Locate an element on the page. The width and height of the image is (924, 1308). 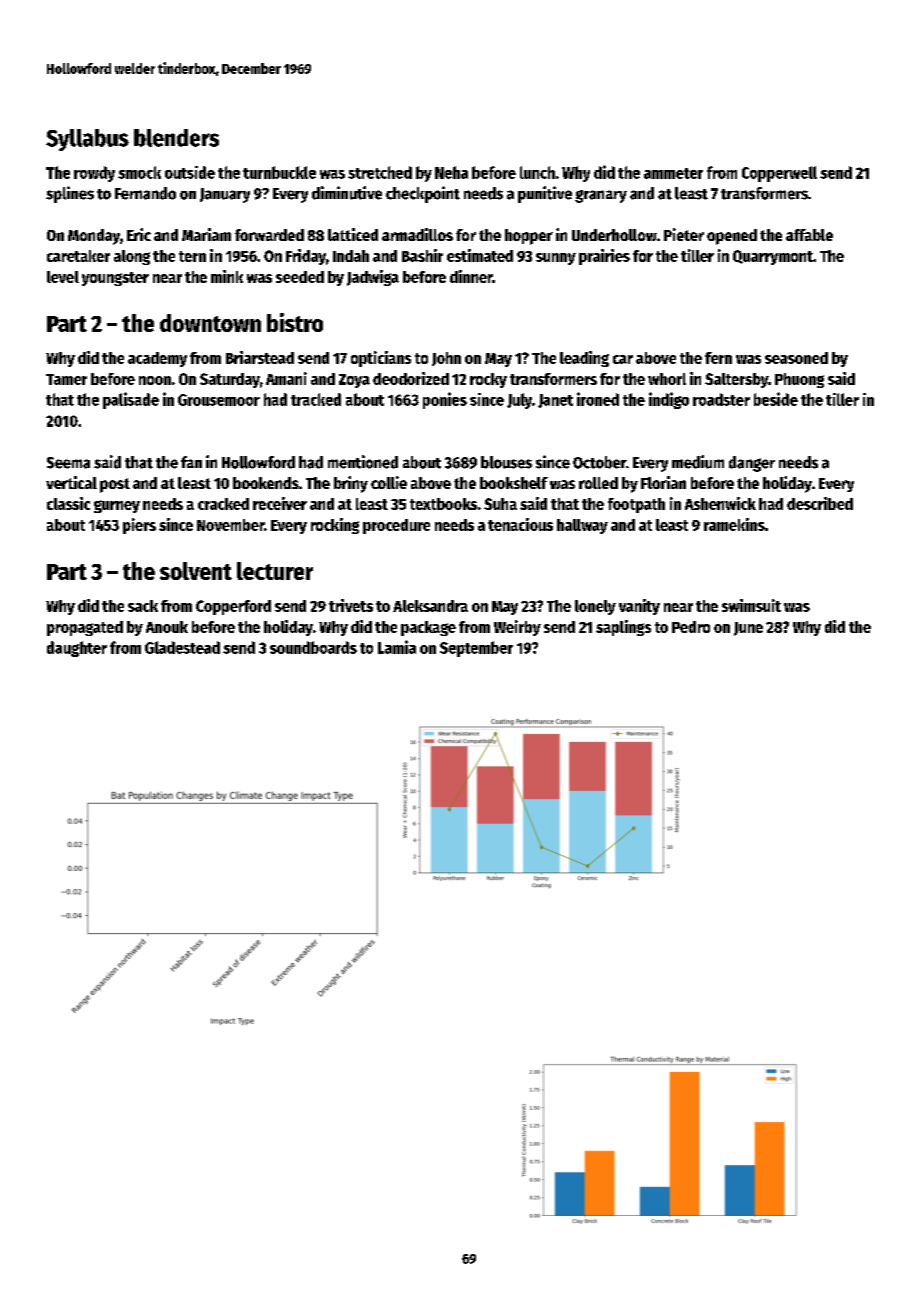
blenders is located at coordinates (176, 138).
